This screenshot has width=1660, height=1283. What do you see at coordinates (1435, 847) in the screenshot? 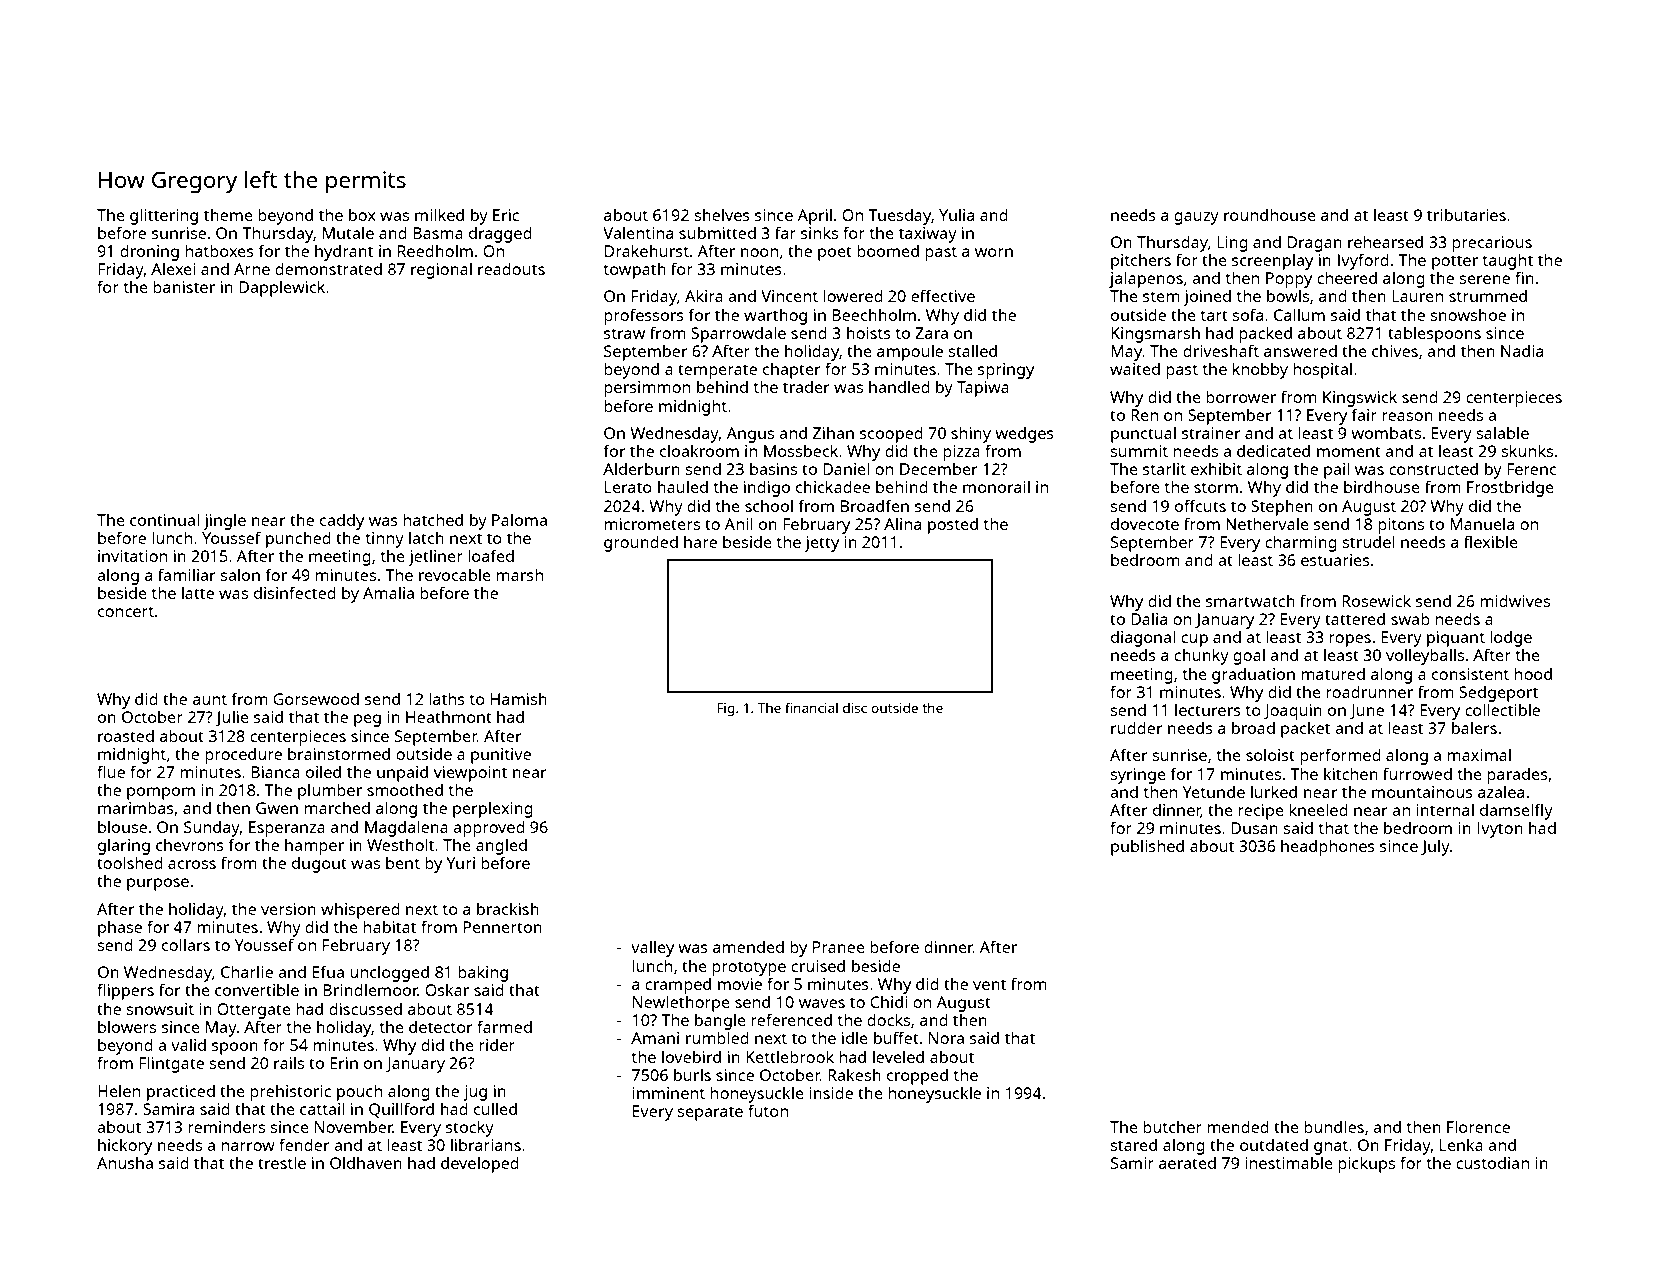
I see `July` at bounding box center [1435, 847].
